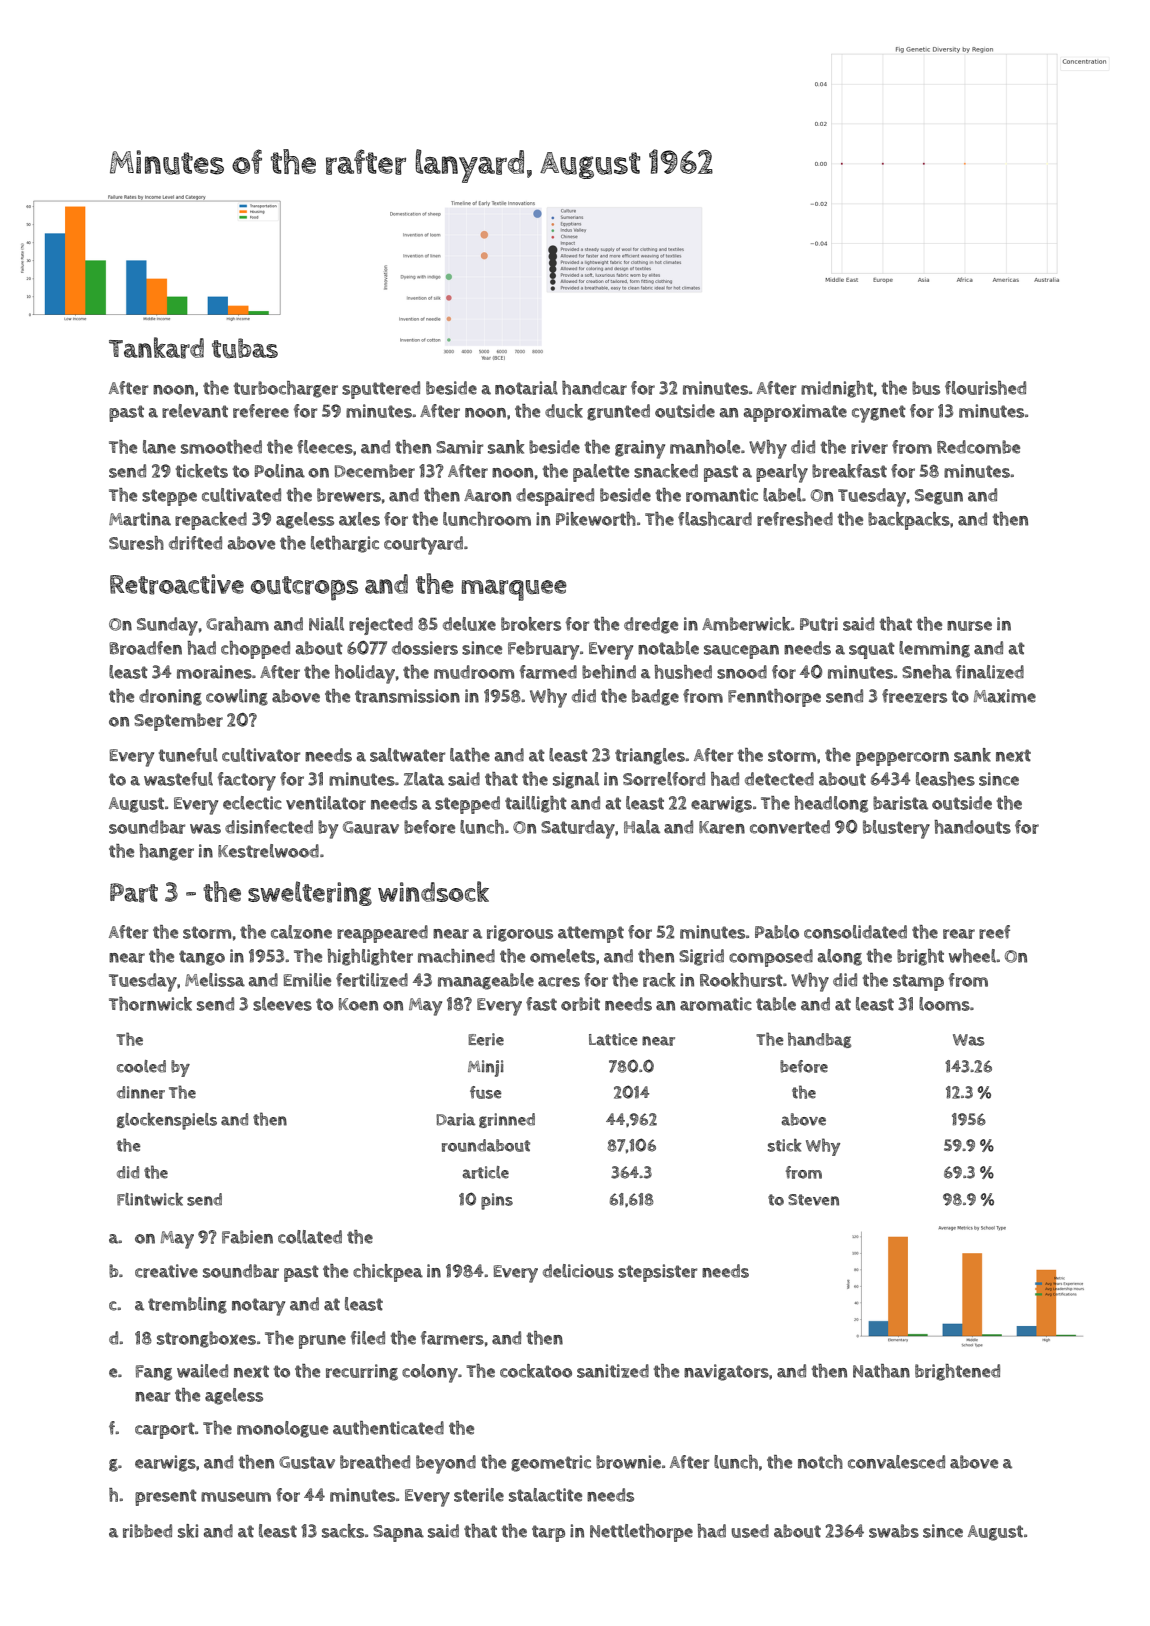  What do you see at coordinates (819, 1040) in the page?
I see `handbag` at bounding box center [819, 1040].
